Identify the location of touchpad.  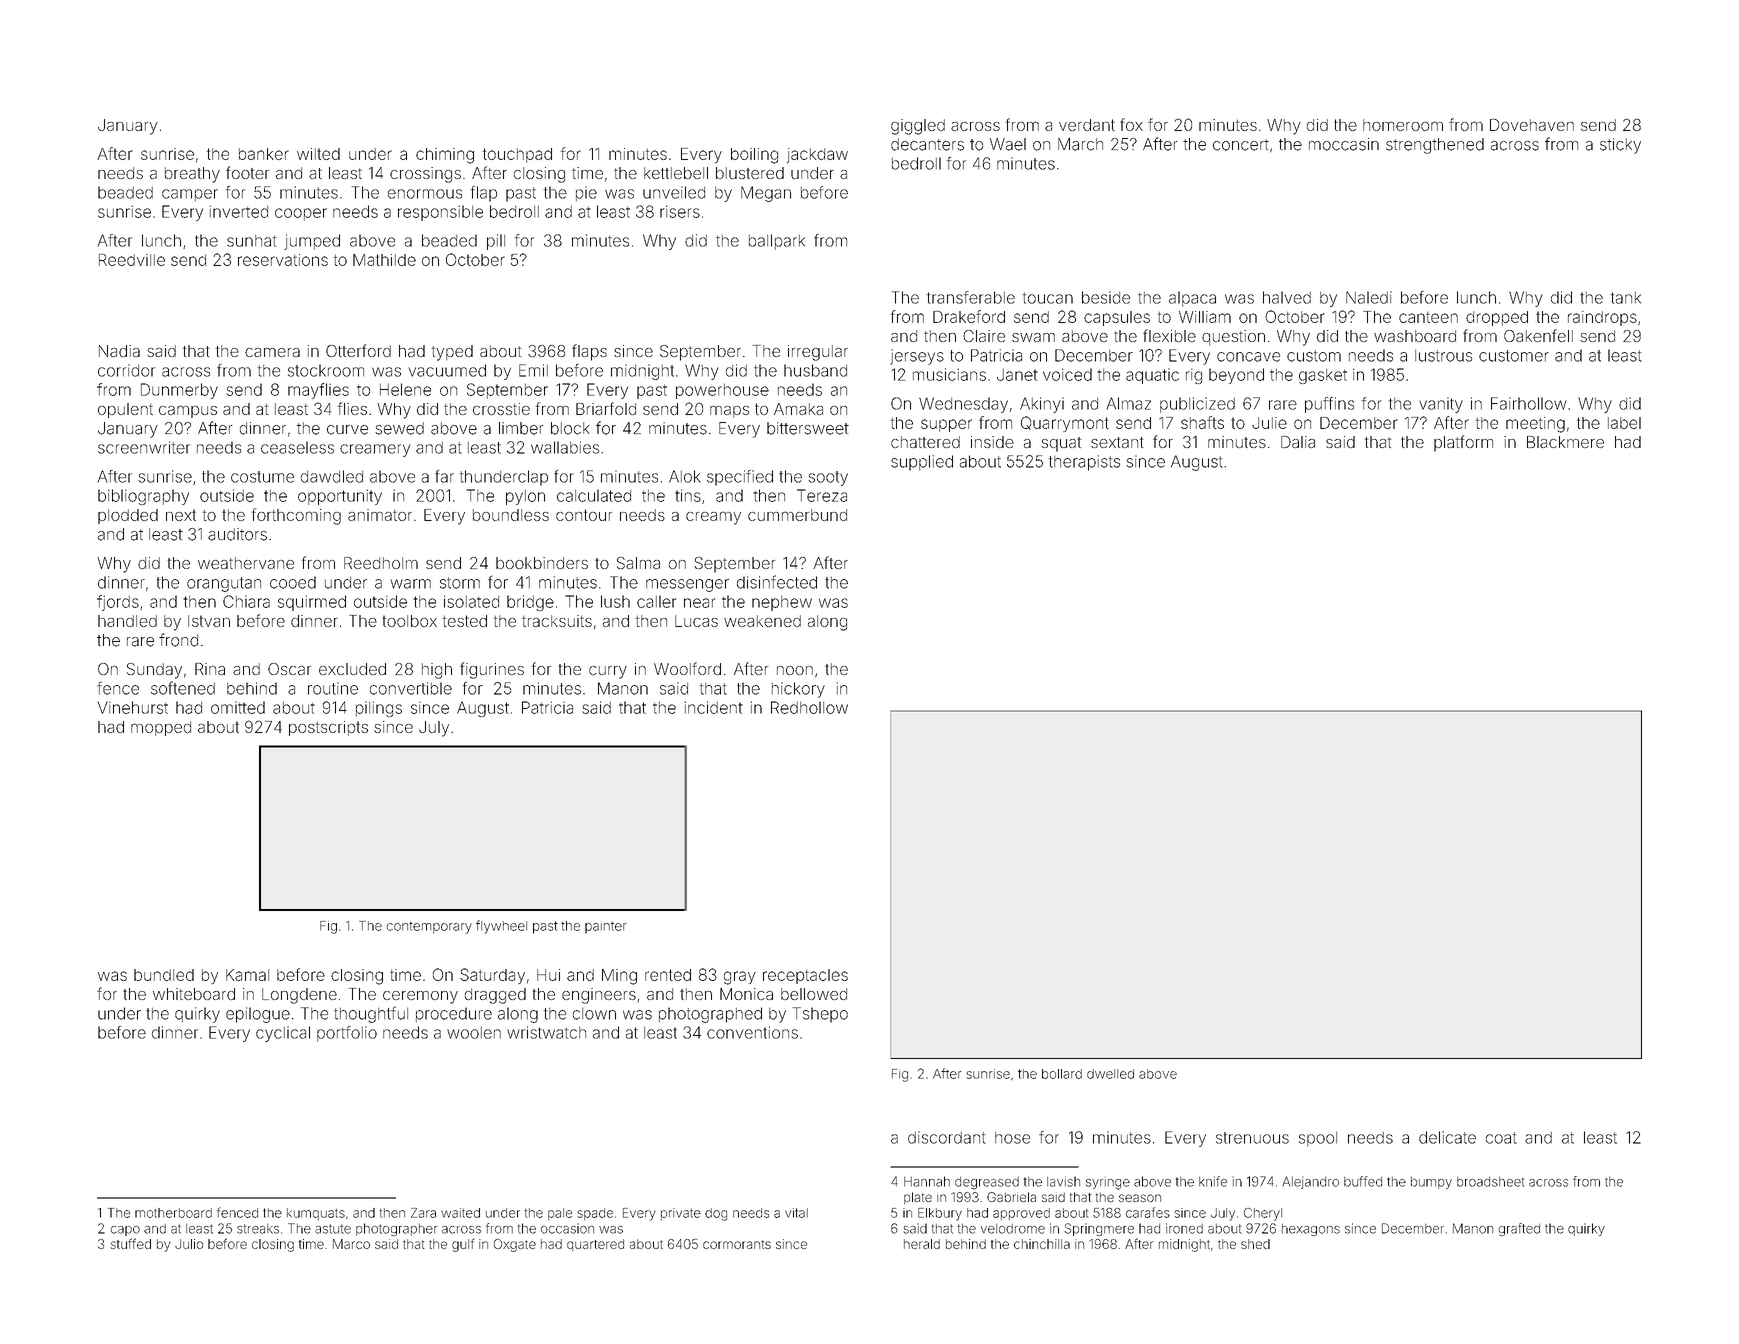
(517, 155).
